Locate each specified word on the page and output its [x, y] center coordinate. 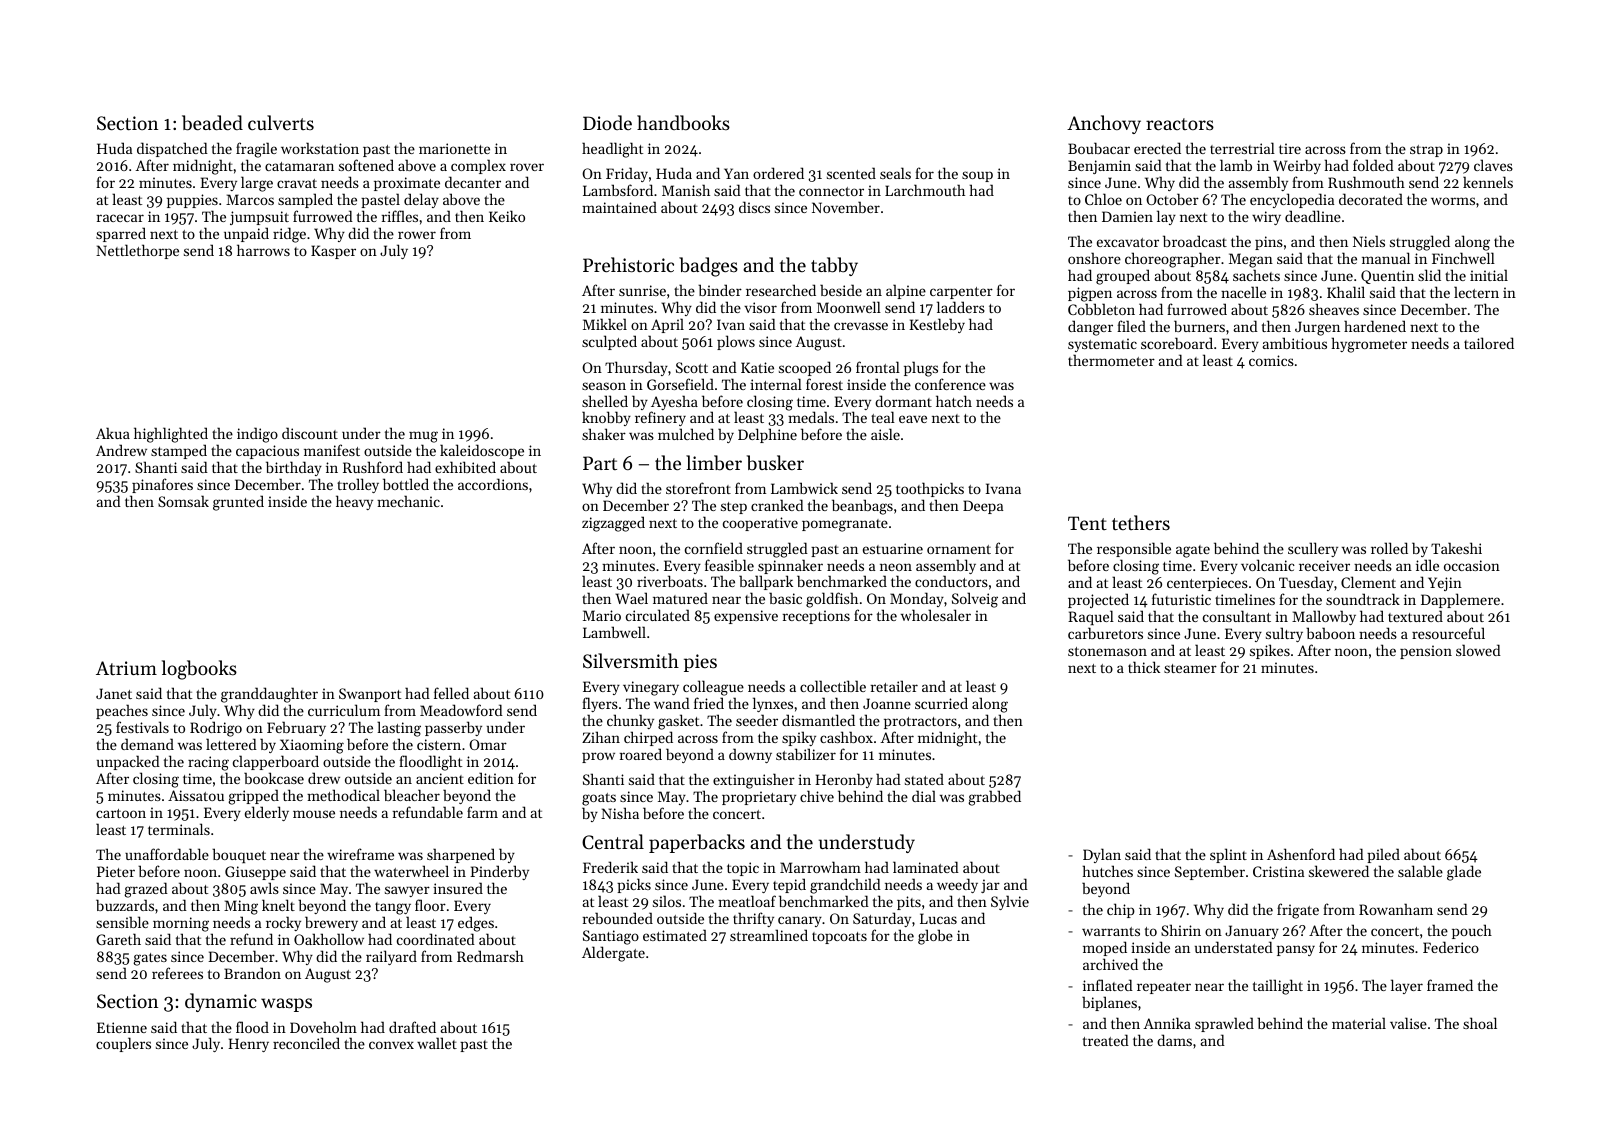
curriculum [344, 710]
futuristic [1181, 599]
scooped [805, 368]
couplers [123, 1044]
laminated [926, 867]
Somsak [183, 501]
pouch [1472, 931]
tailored [1489, 343]
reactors [1180, 124]
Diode [607, 122]
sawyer [407, 891]
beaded [212, 123]
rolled [1389, 548]
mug [423, 437]
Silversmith [631, 661]
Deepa [983, 507]
